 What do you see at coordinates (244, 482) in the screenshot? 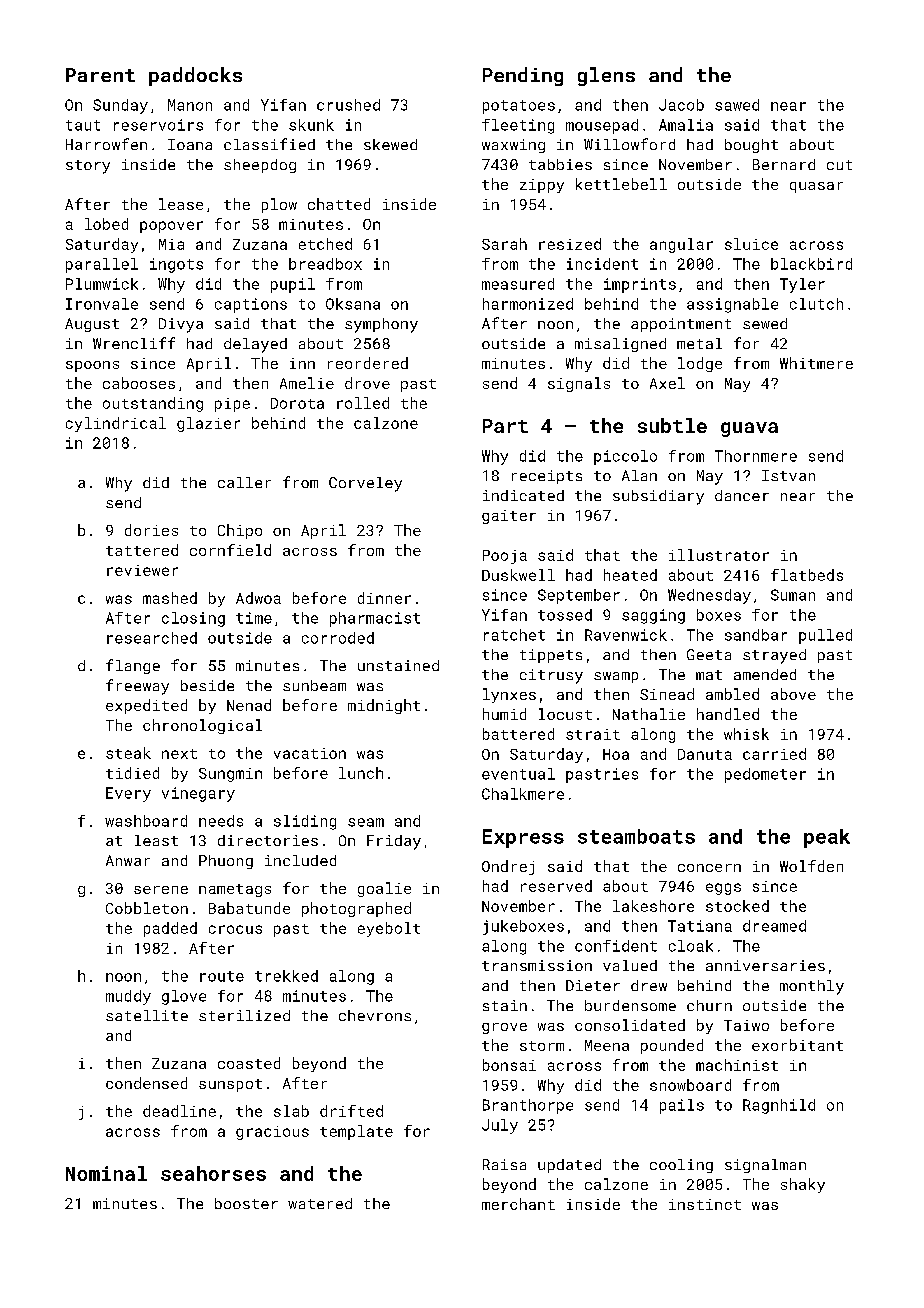
I see `caller` at bounding box center [244, 482].
